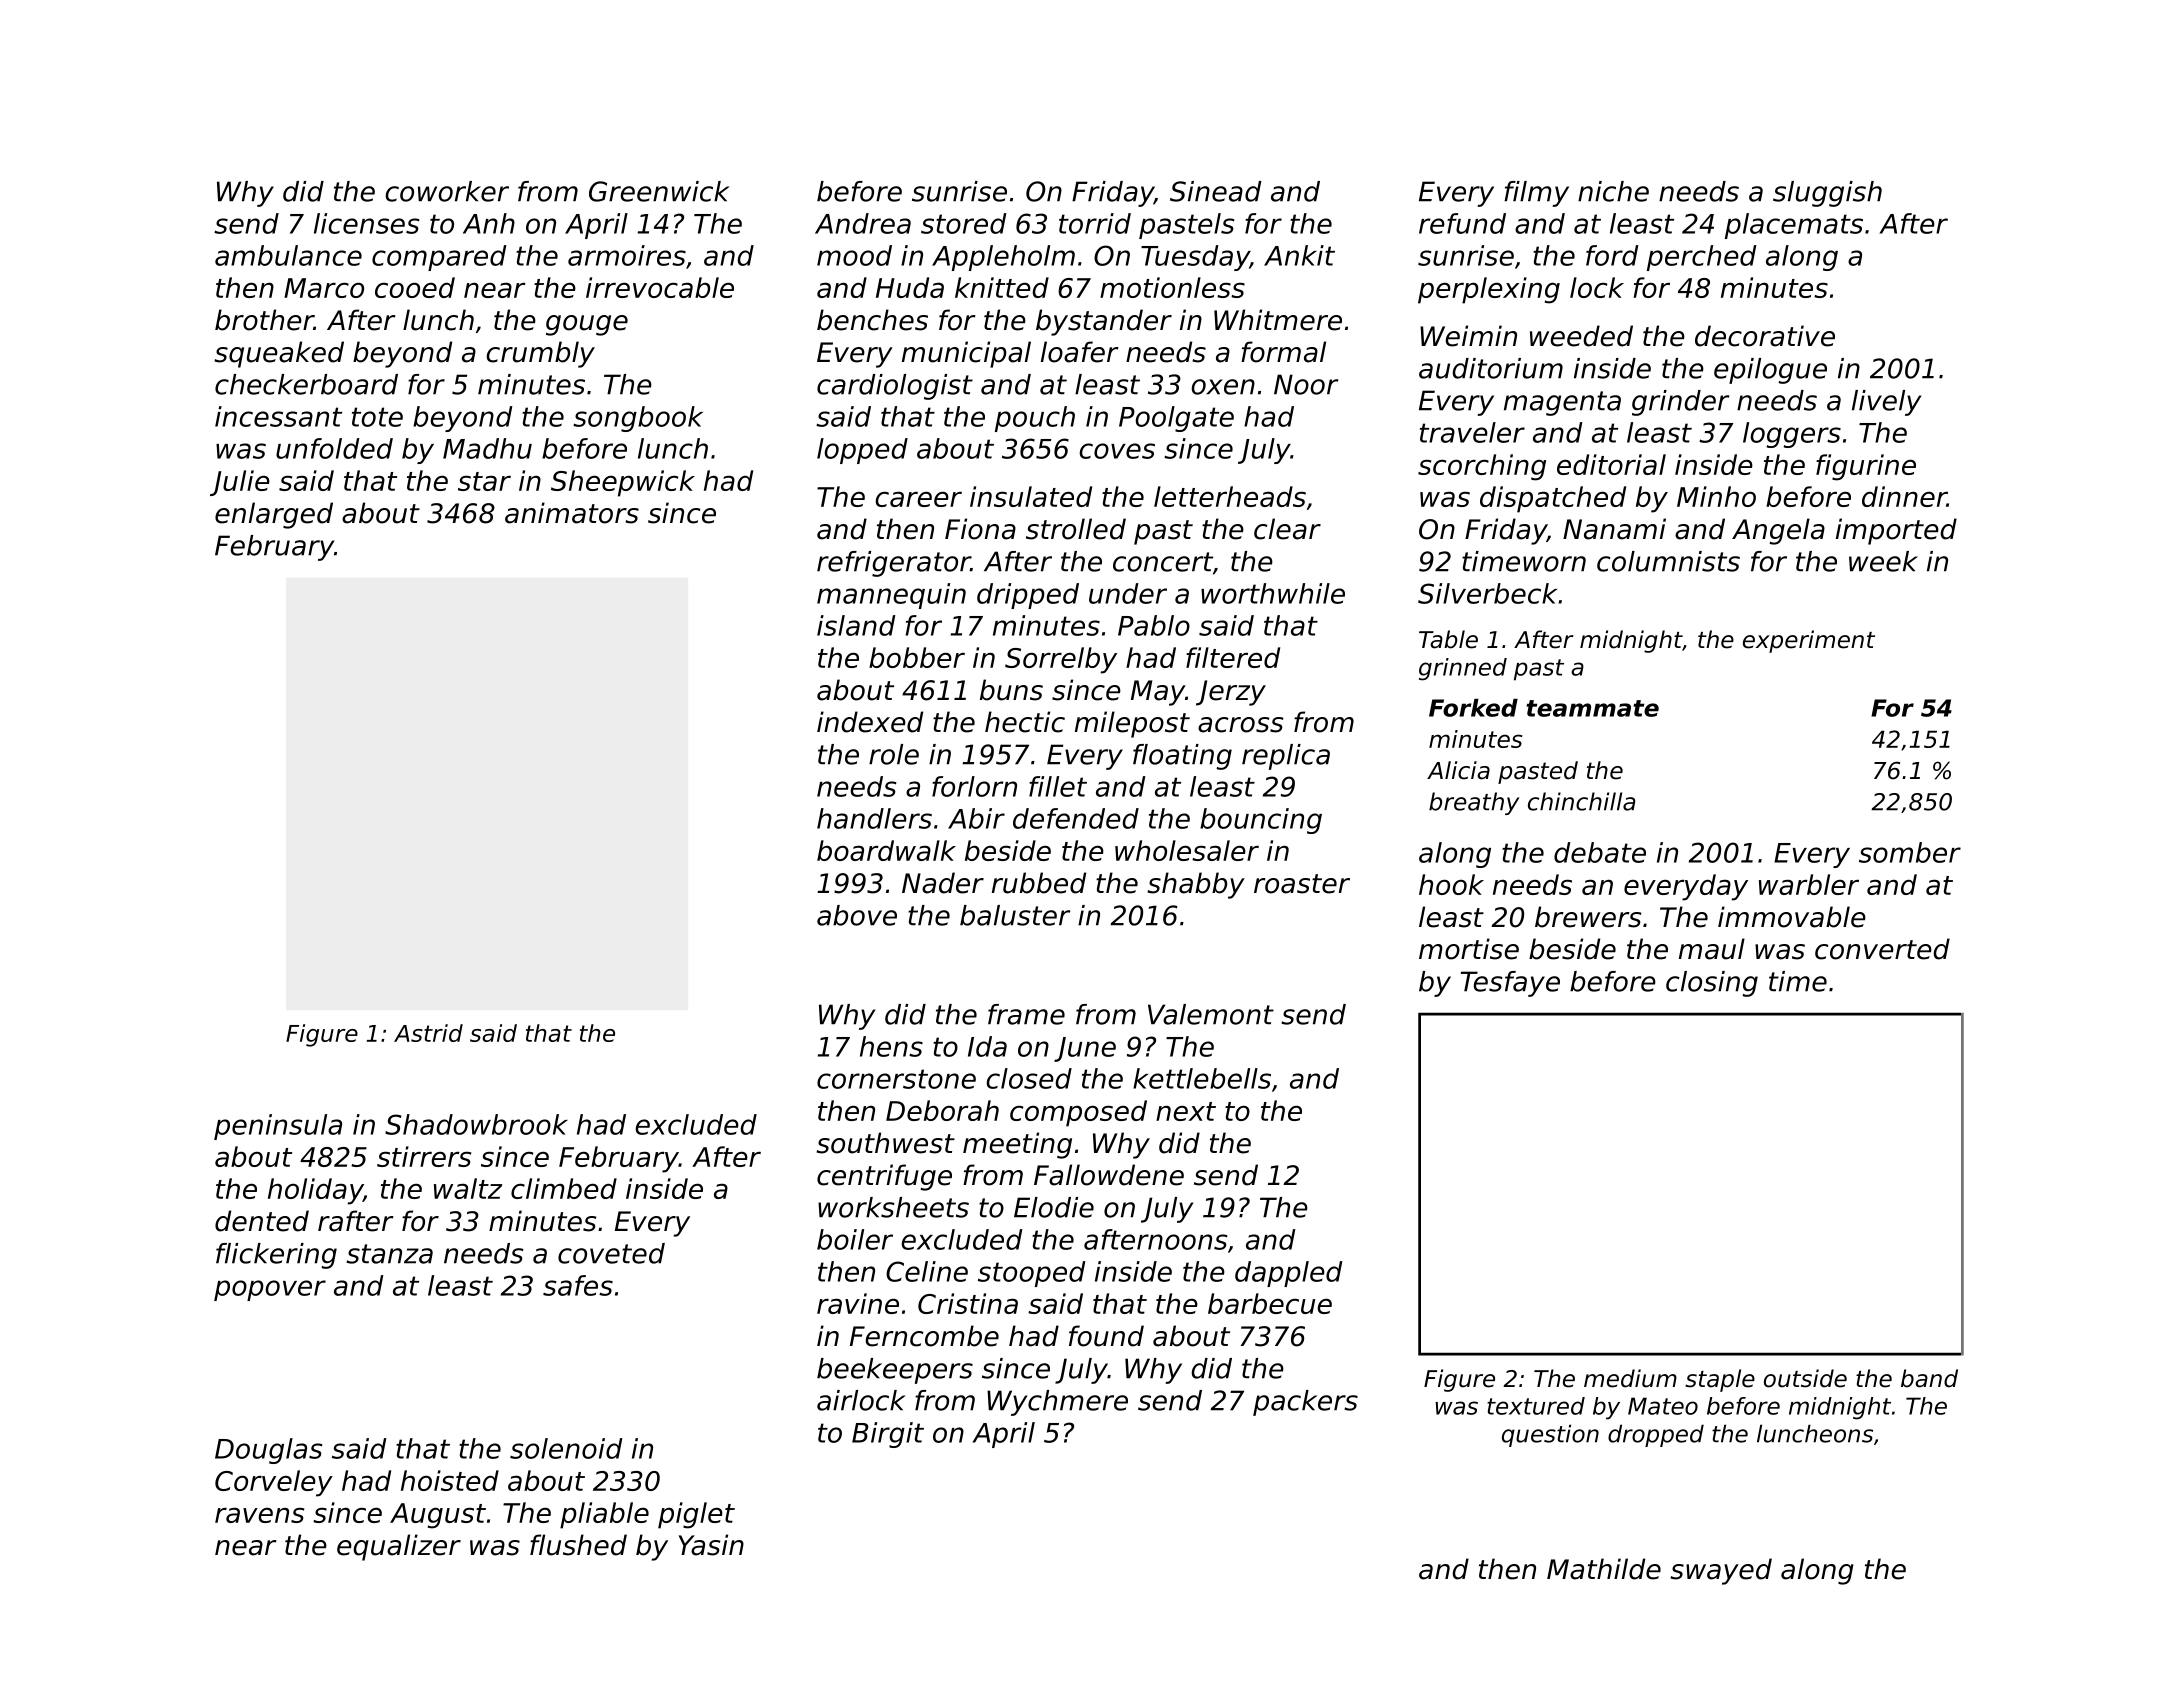  Describe the element at coordinates (1809, 641) in the page. I see `experiment` at that location.
